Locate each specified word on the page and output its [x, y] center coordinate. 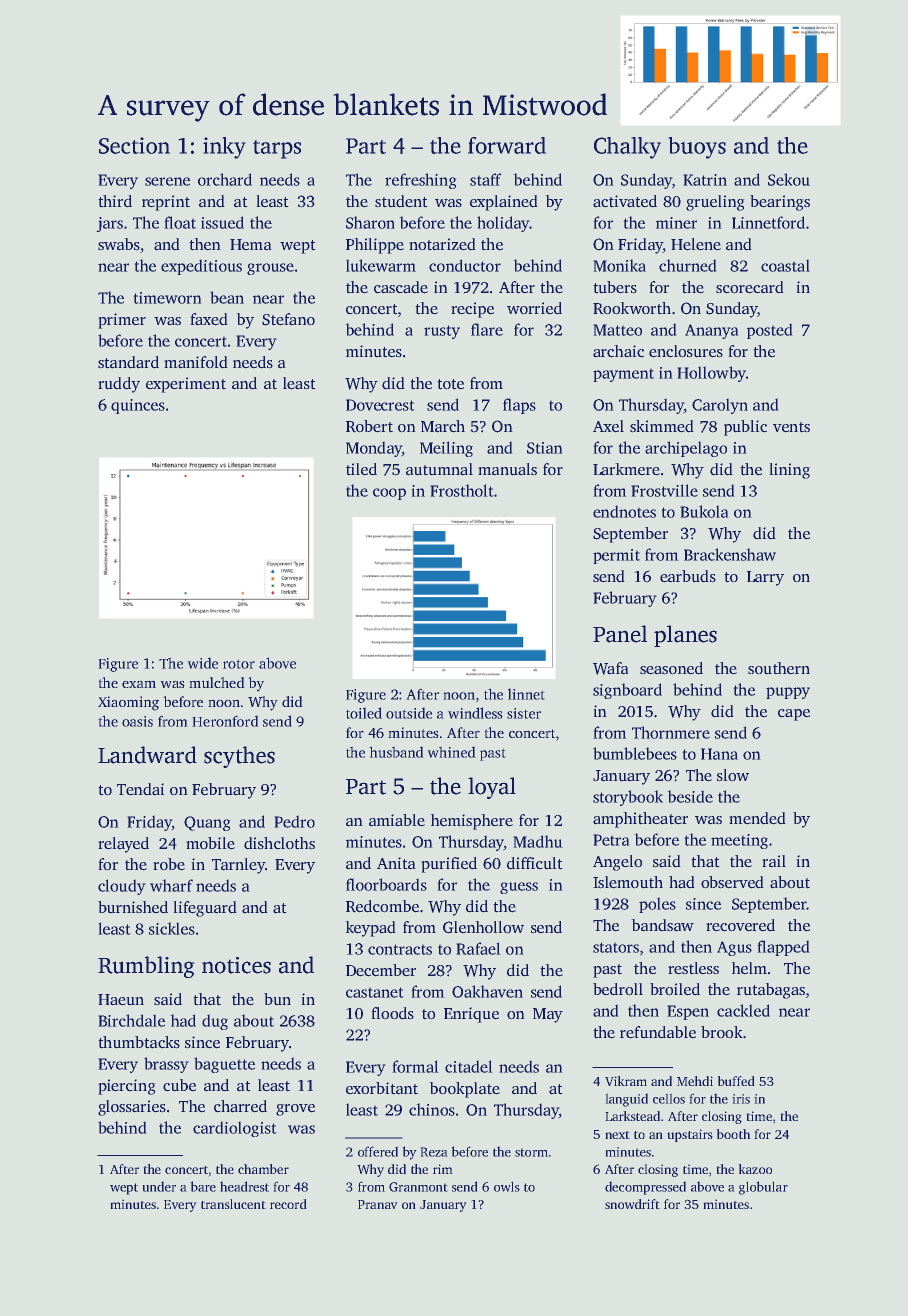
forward [507, 145]
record [288, 1204]
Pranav [378, 1204]
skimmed [662, 426]
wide [202, 663]
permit [616, 556]
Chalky [627, 148]
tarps [277, 149]
